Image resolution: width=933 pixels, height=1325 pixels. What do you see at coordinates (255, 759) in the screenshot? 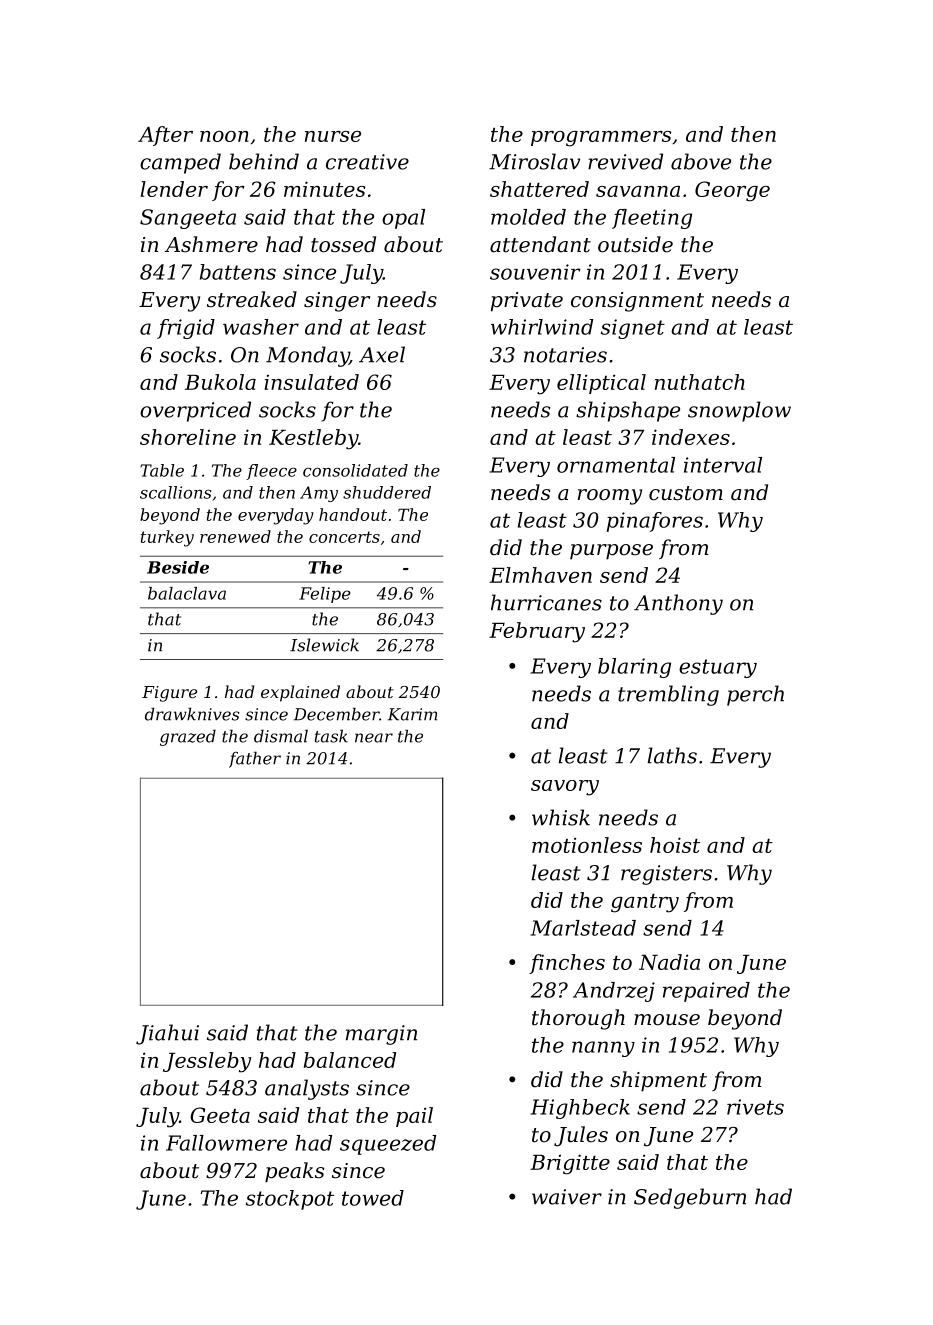
I see `father` at bounding box center [255, 759].
